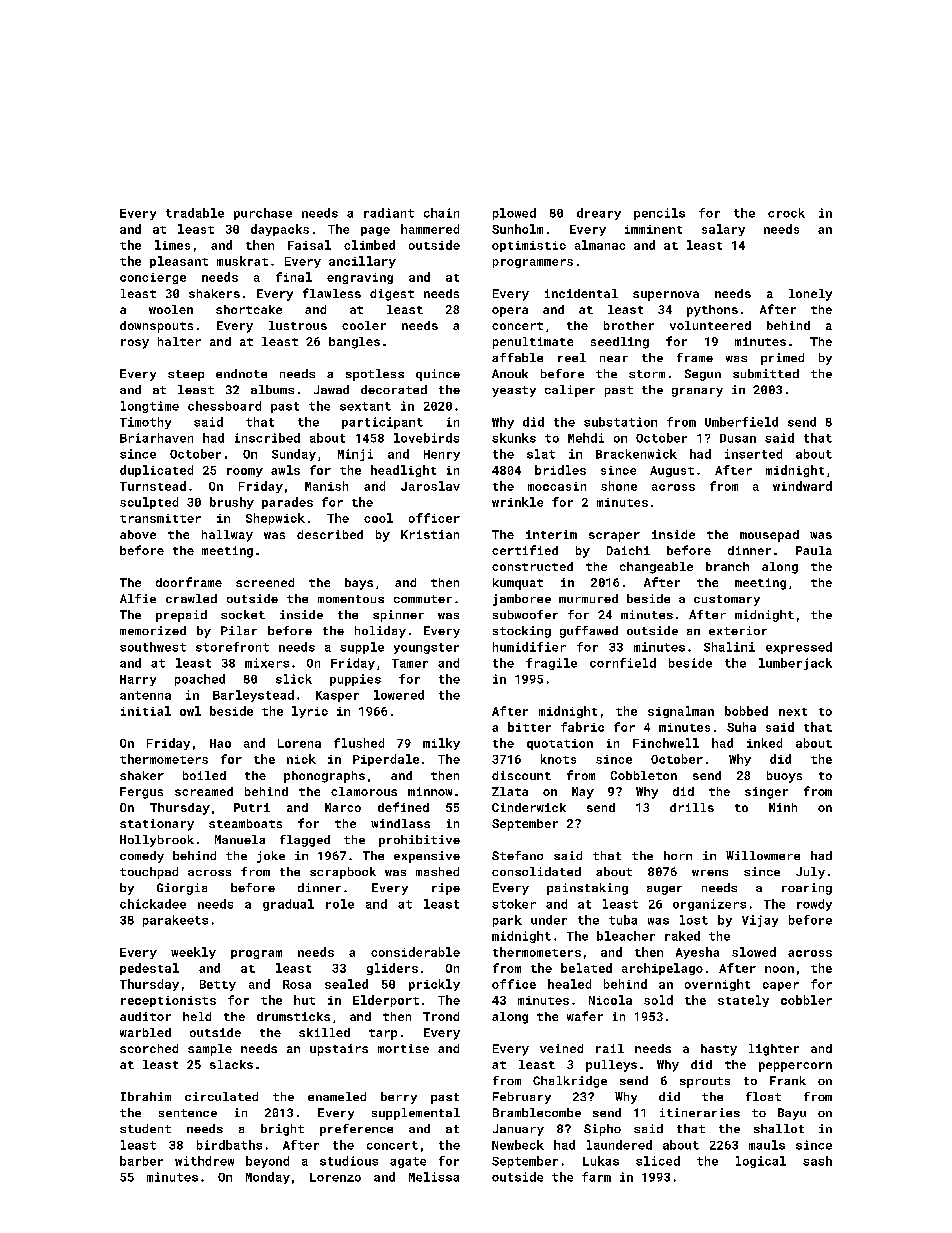 This screenshot has height=1233, width=952. Describe the element at coordinates (153, 647) in the screenshot. I see `southwest` at that location.
